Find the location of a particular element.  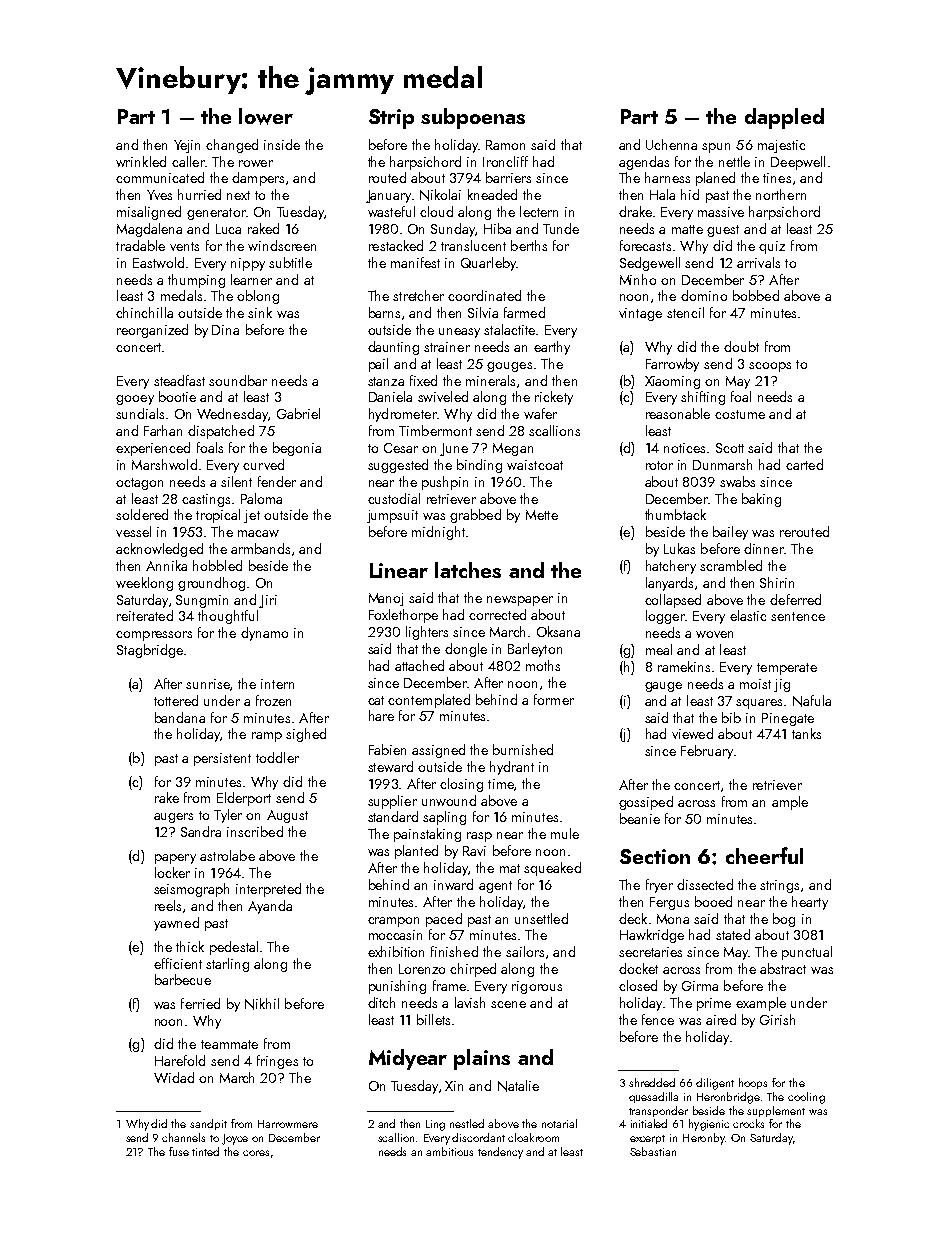

Farrowby is located at coordinates (672, 365).
